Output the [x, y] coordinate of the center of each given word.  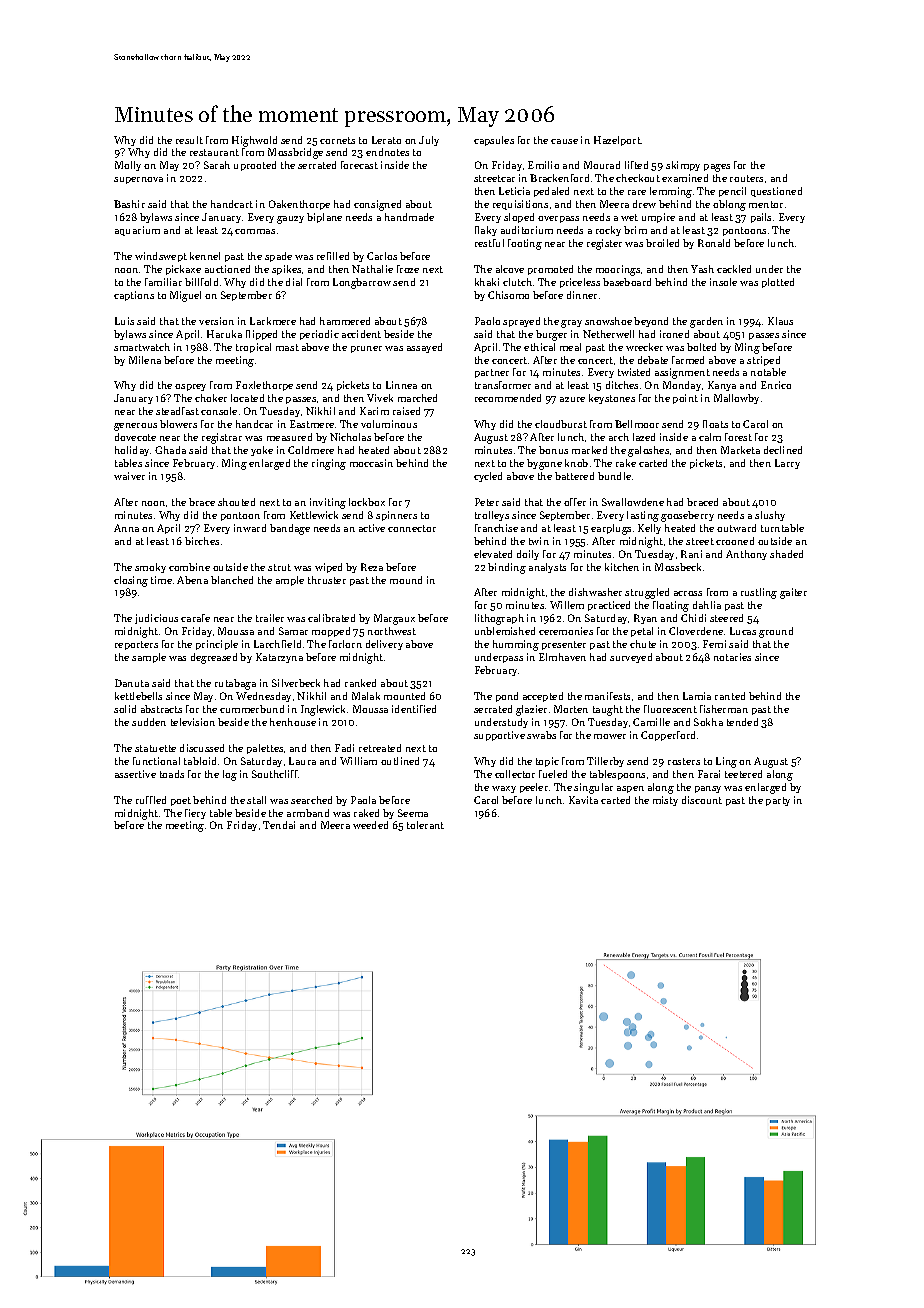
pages [717, 168]
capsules [494, 141]
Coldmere [311, 450]
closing [131, 581]
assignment [682, 373]
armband [308, 813]
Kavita [583, 800]
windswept [161, 257]
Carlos [382, 256]
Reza [372, 567]
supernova [138, 180]
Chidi [693, 618]
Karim [374, 411]
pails [761, 218]
